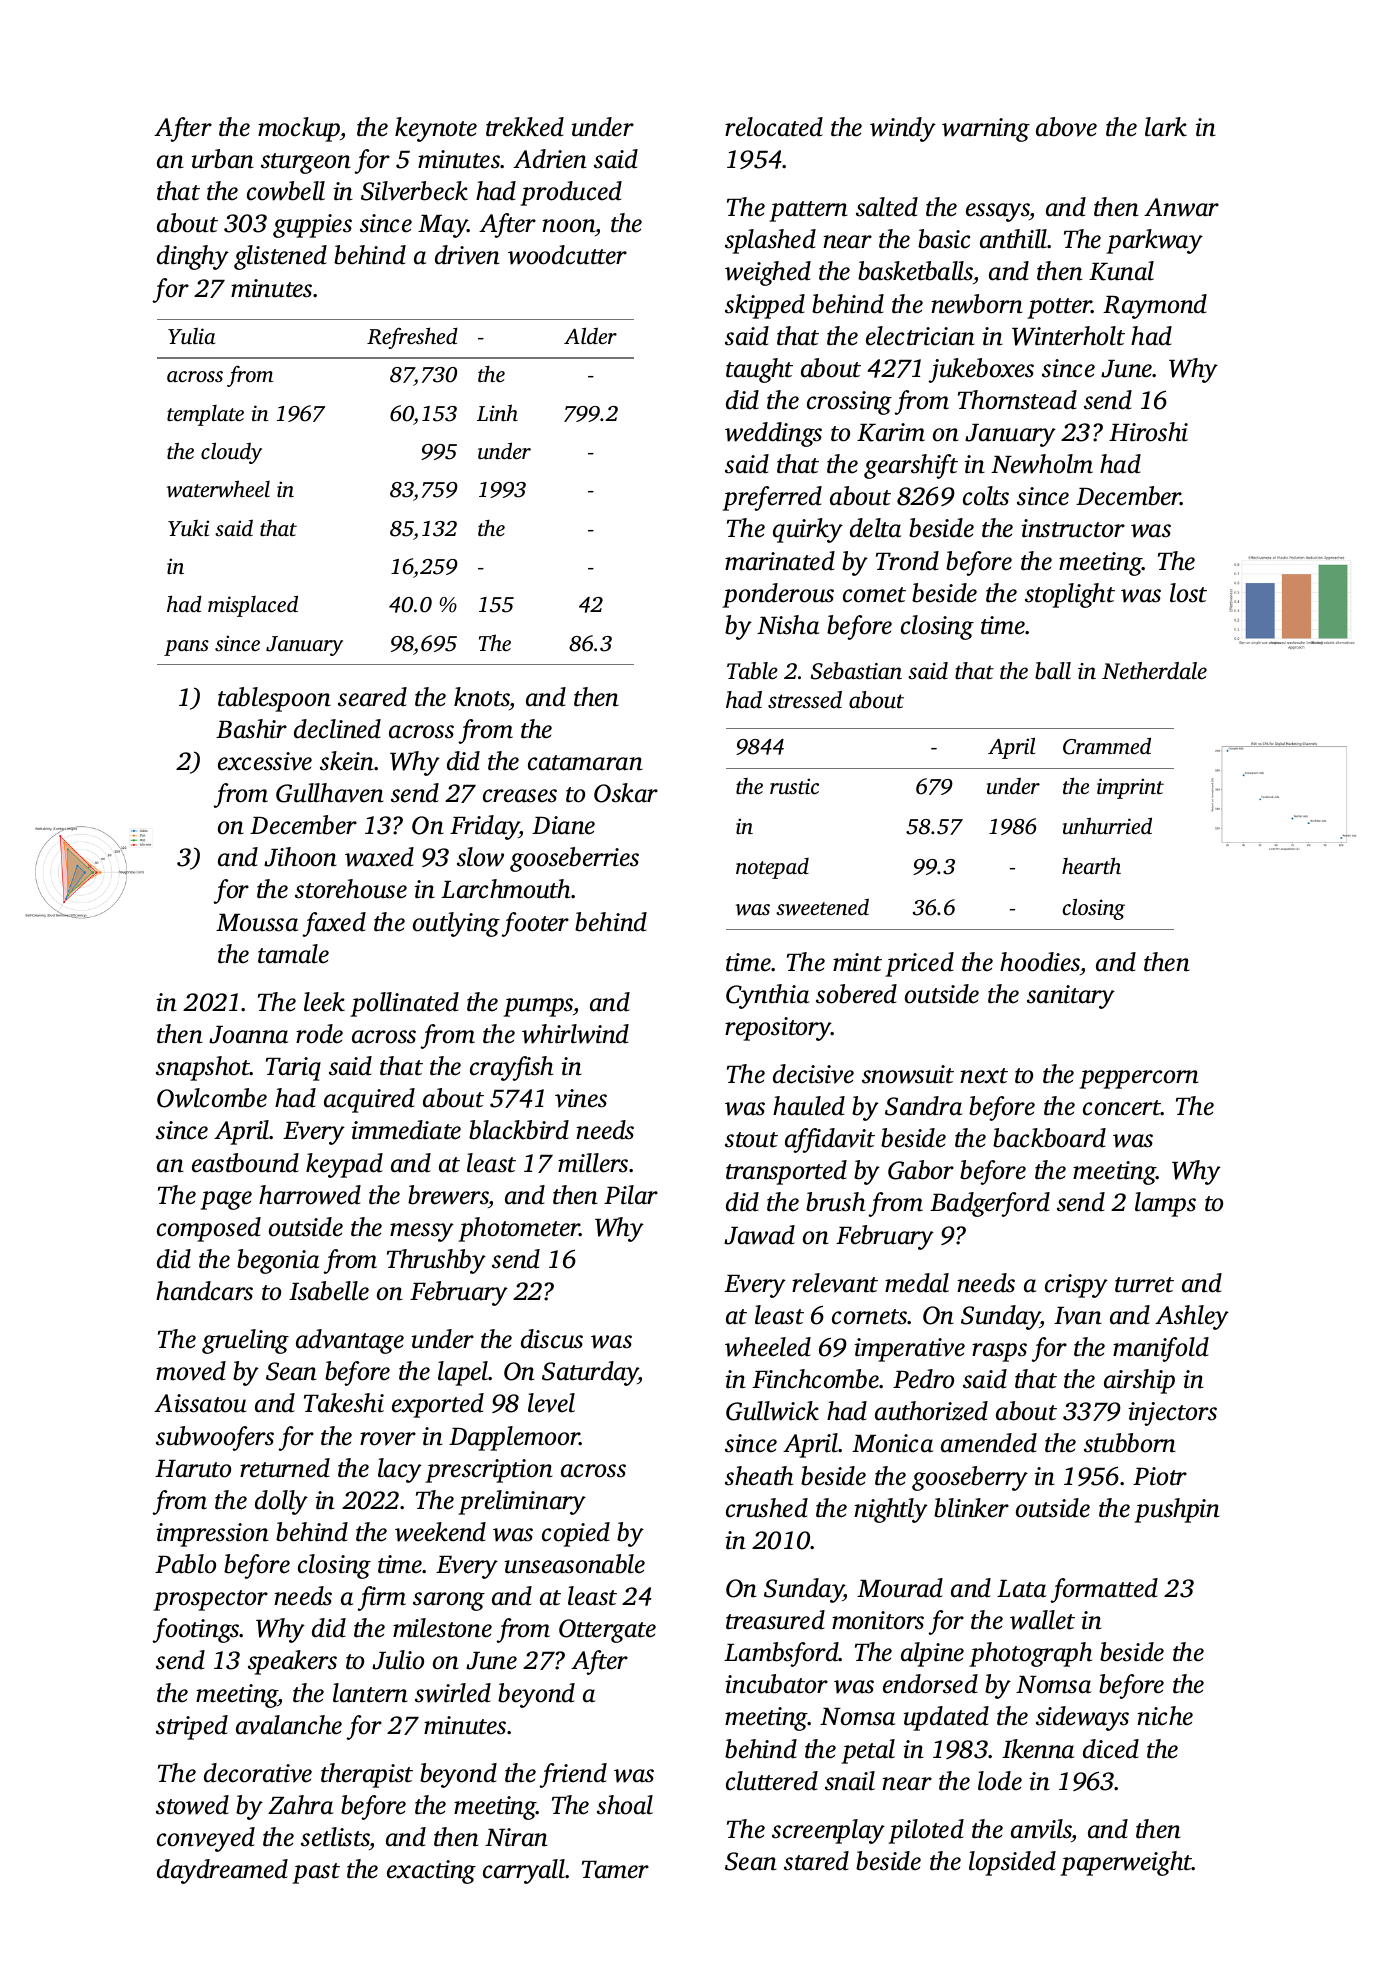 This document has width=1386, height=1969. I want to click on sweetened, so click(822, 906).
